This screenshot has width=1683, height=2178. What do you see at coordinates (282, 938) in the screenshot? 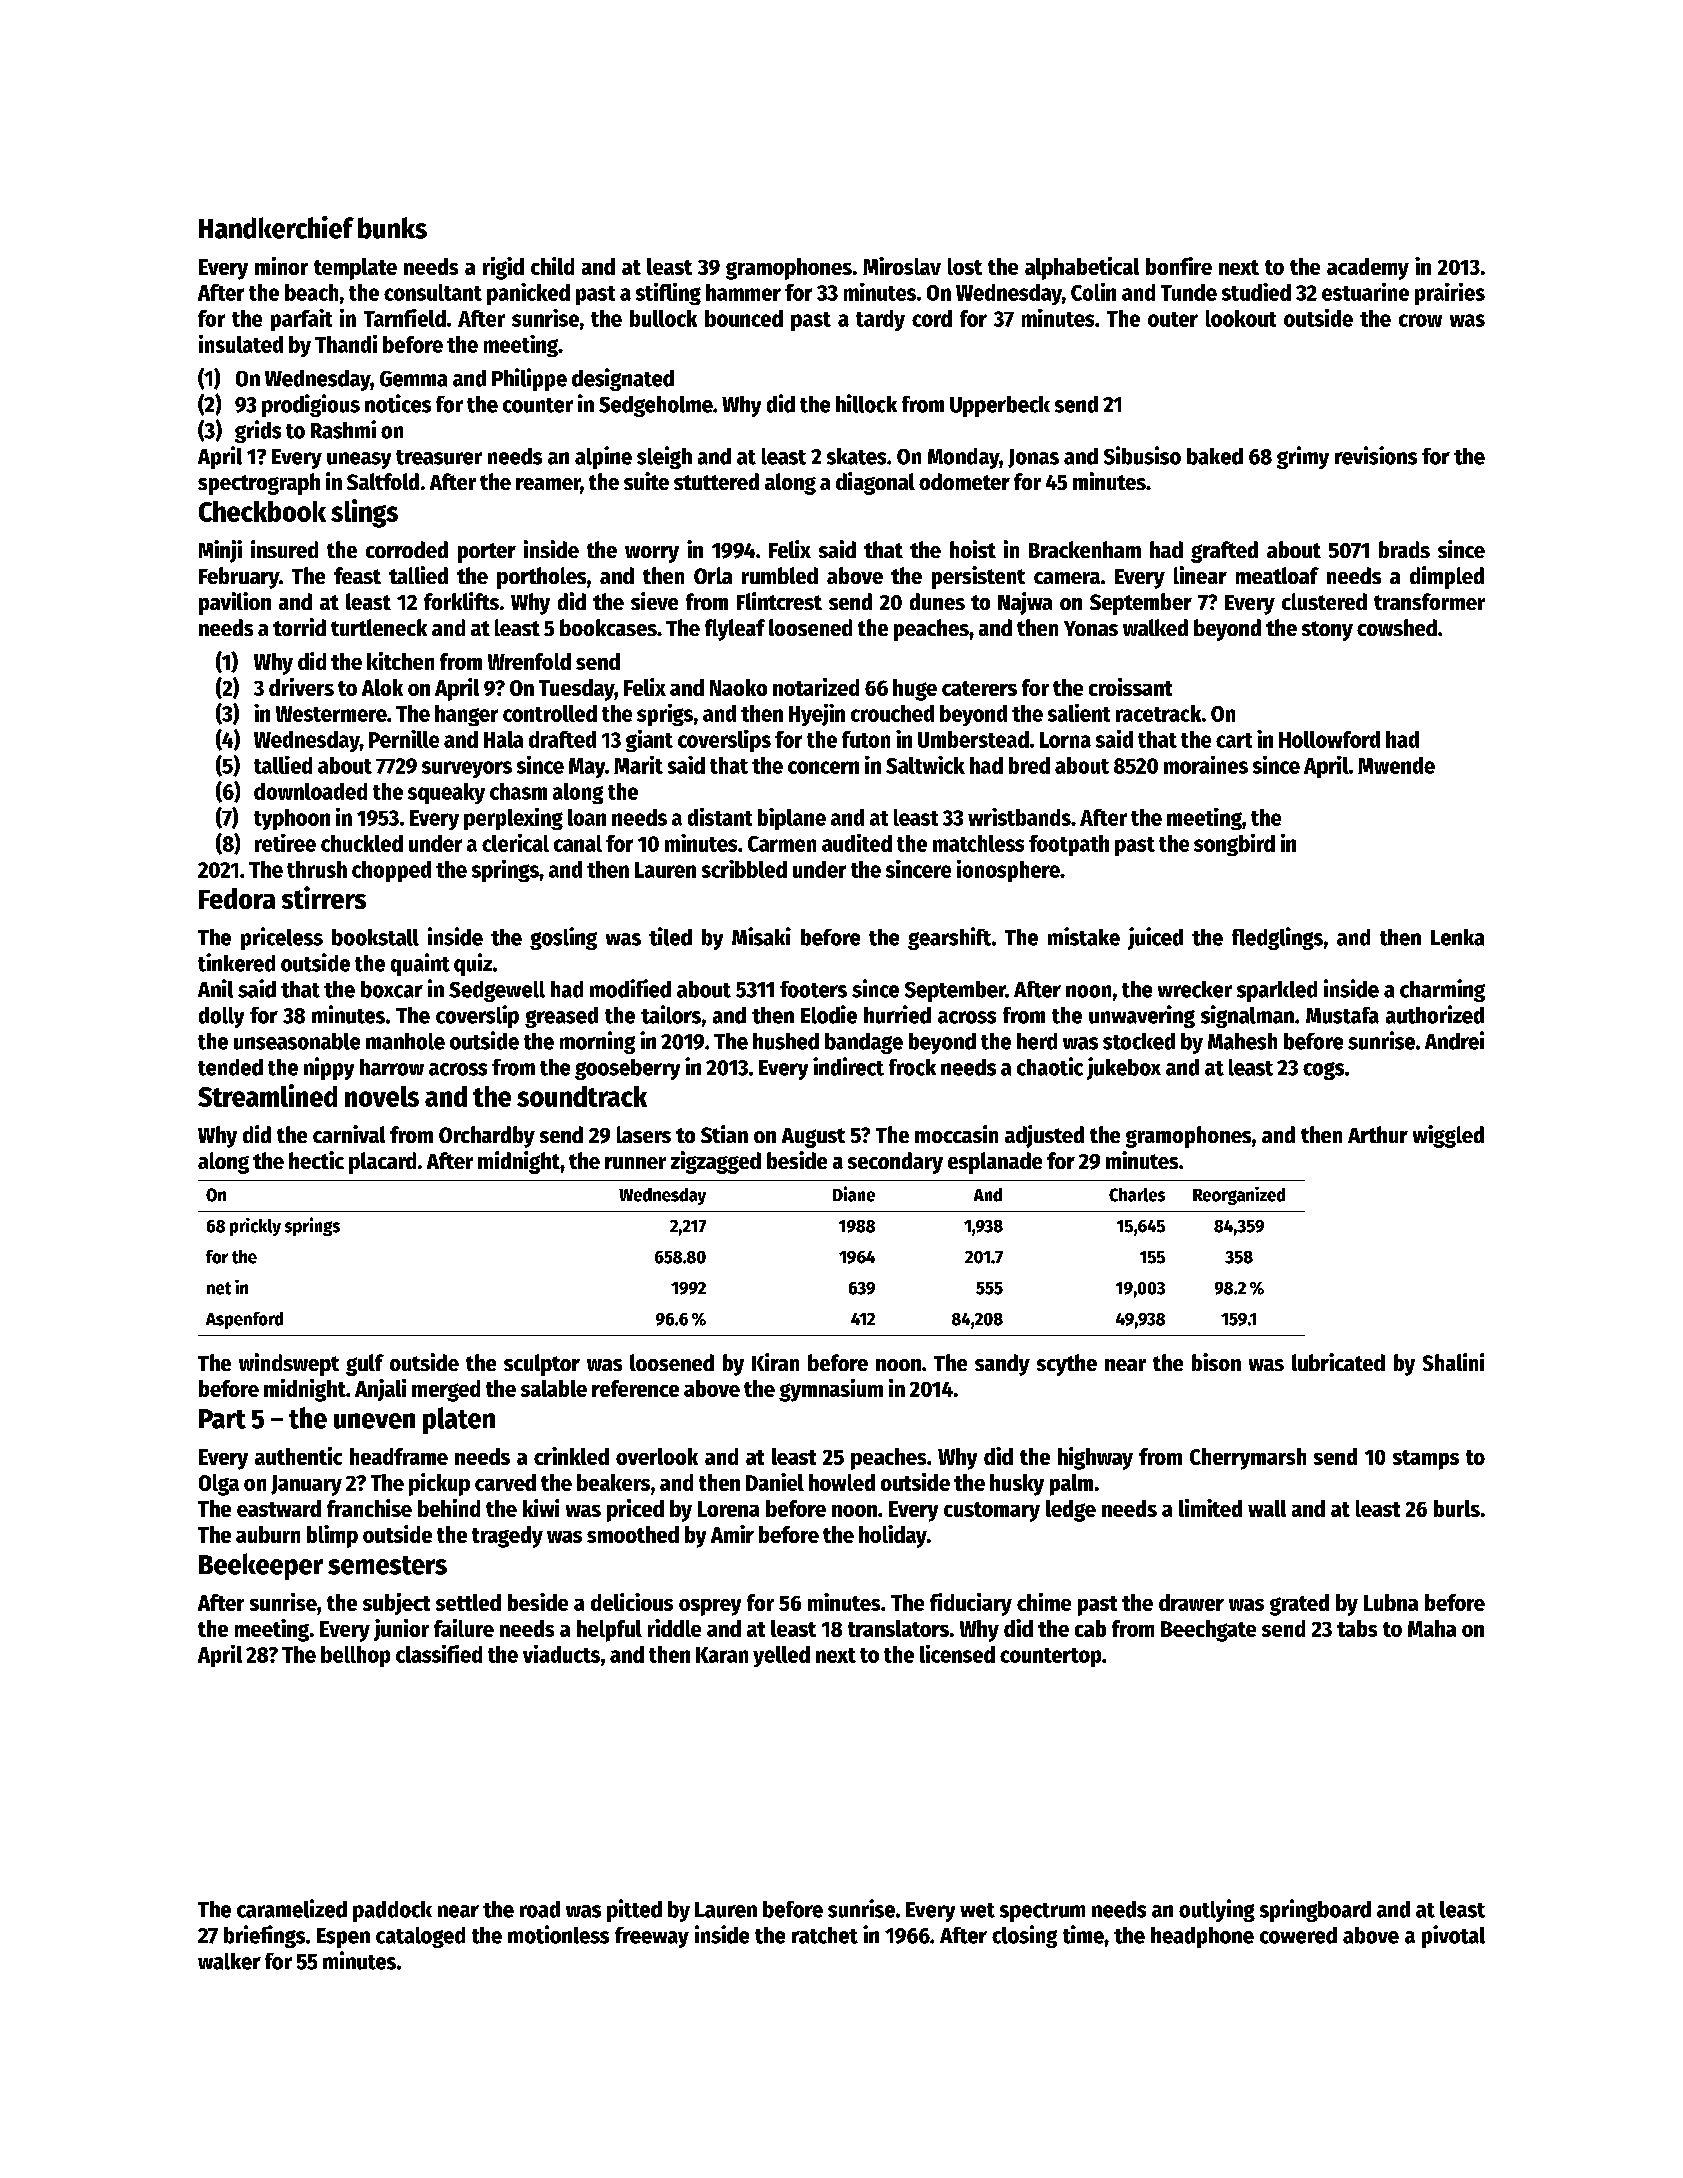
I see `priceless` at bounding box center [282, 938].
